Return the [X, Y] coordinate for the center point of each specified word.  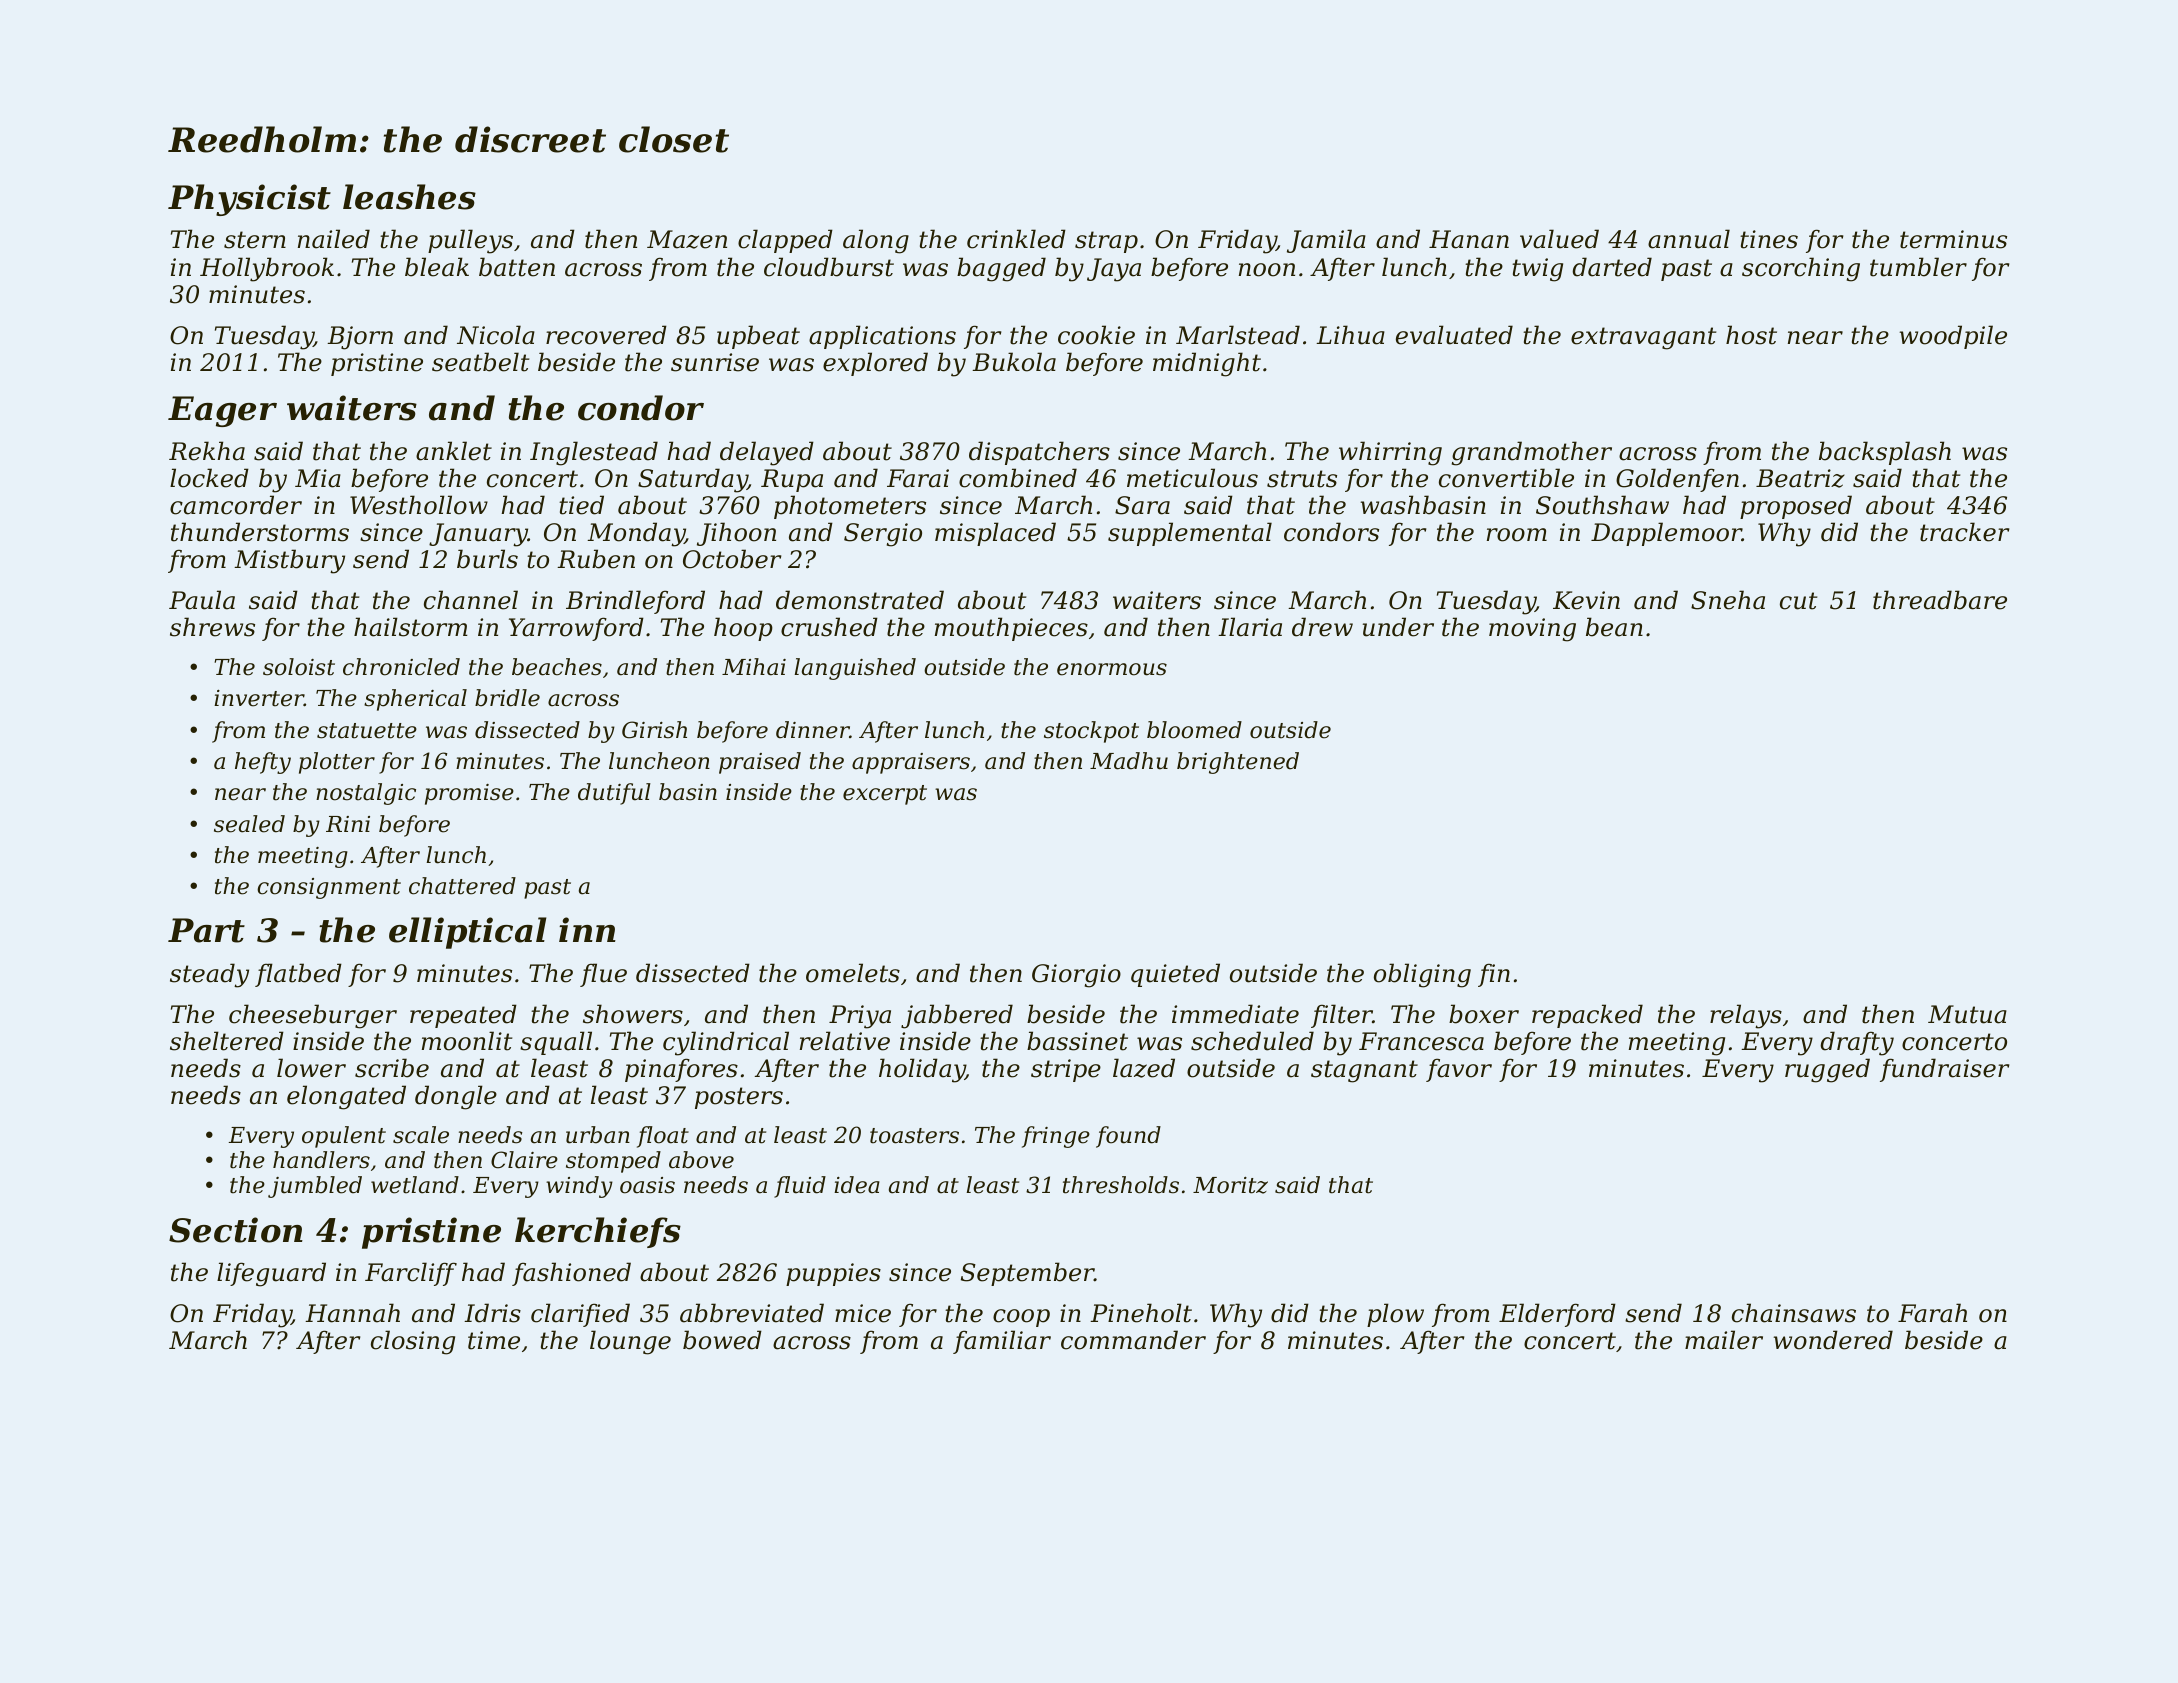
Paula [202, 600]
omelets [853, 973]
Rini [348, 824]
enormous [1112, 669]
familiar [1002, 1342]
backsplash [1885, 453]
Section [236, 1230]
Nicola [496, 335]
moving [1532, 630]
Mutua [1967, 1014]
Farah [1932, 1313]
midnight [1207, 364]
